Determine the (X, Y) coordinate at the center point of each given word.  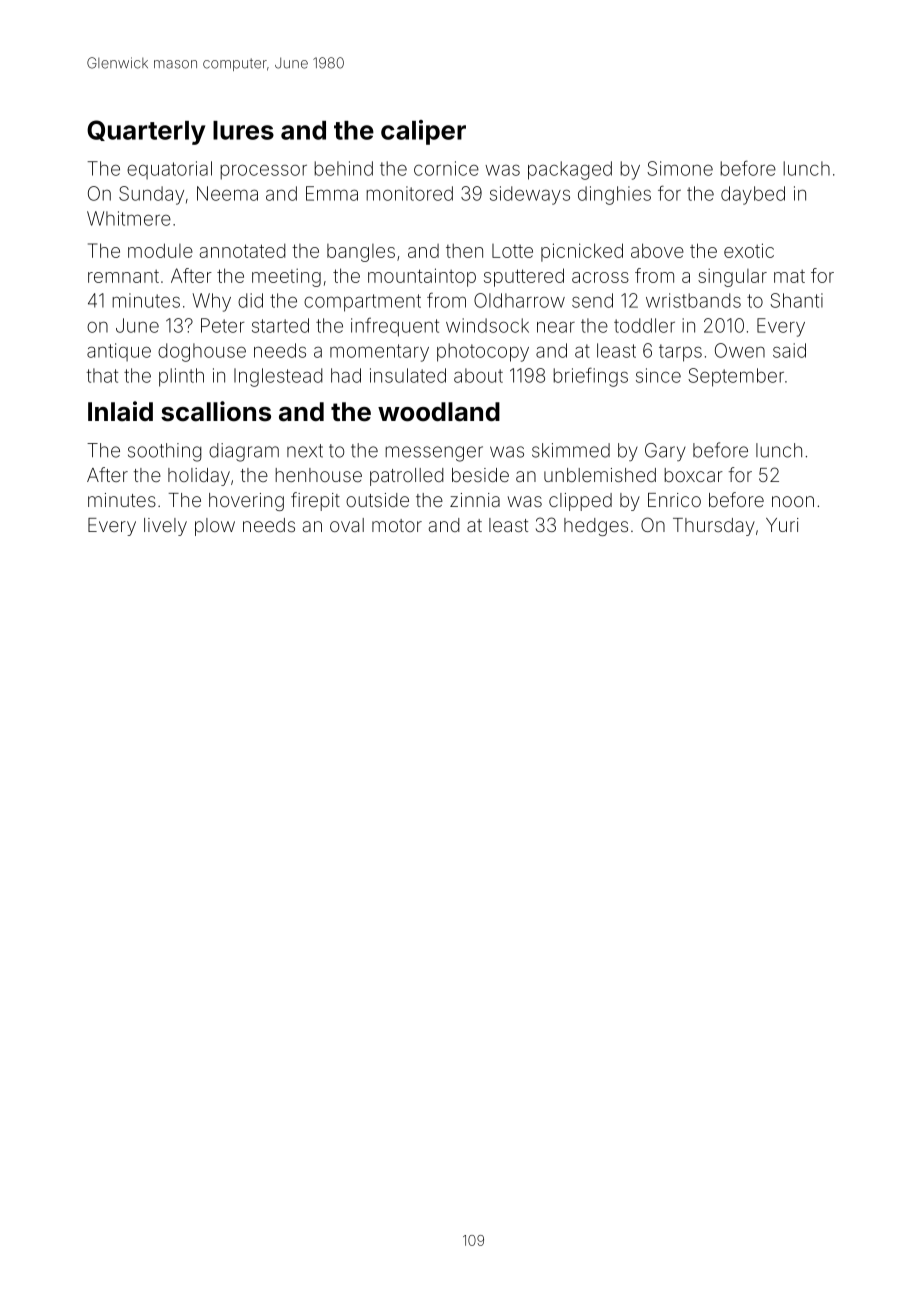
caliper (423, 132)
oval (347, 525)
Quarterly (146, 132)
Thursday (714, 527)
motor (397, 525)
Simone (680, 168)
